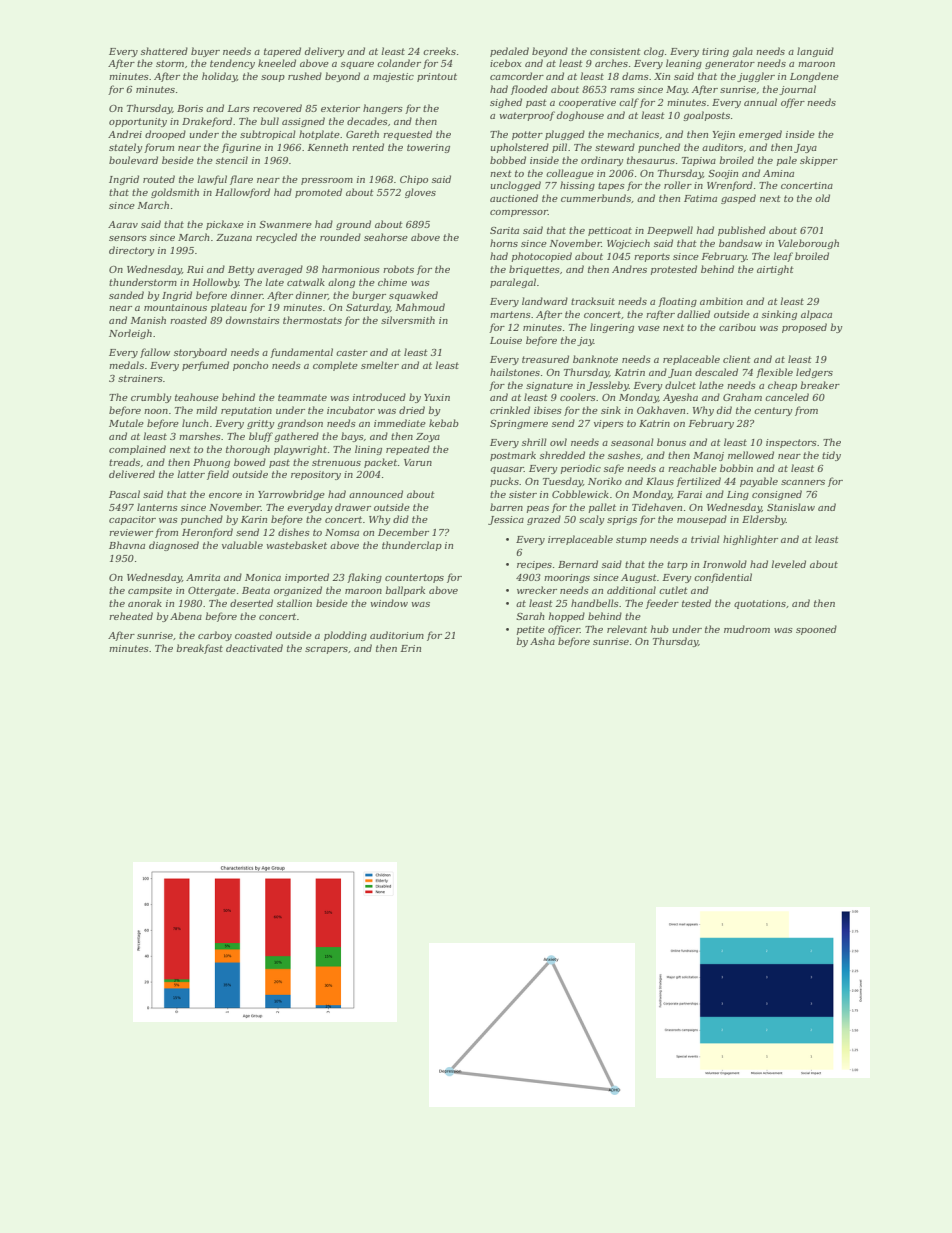  What do you see at coordinates (199, 649) in the screenshot?
I see `breakfast` at bounding box center [199, 649].
